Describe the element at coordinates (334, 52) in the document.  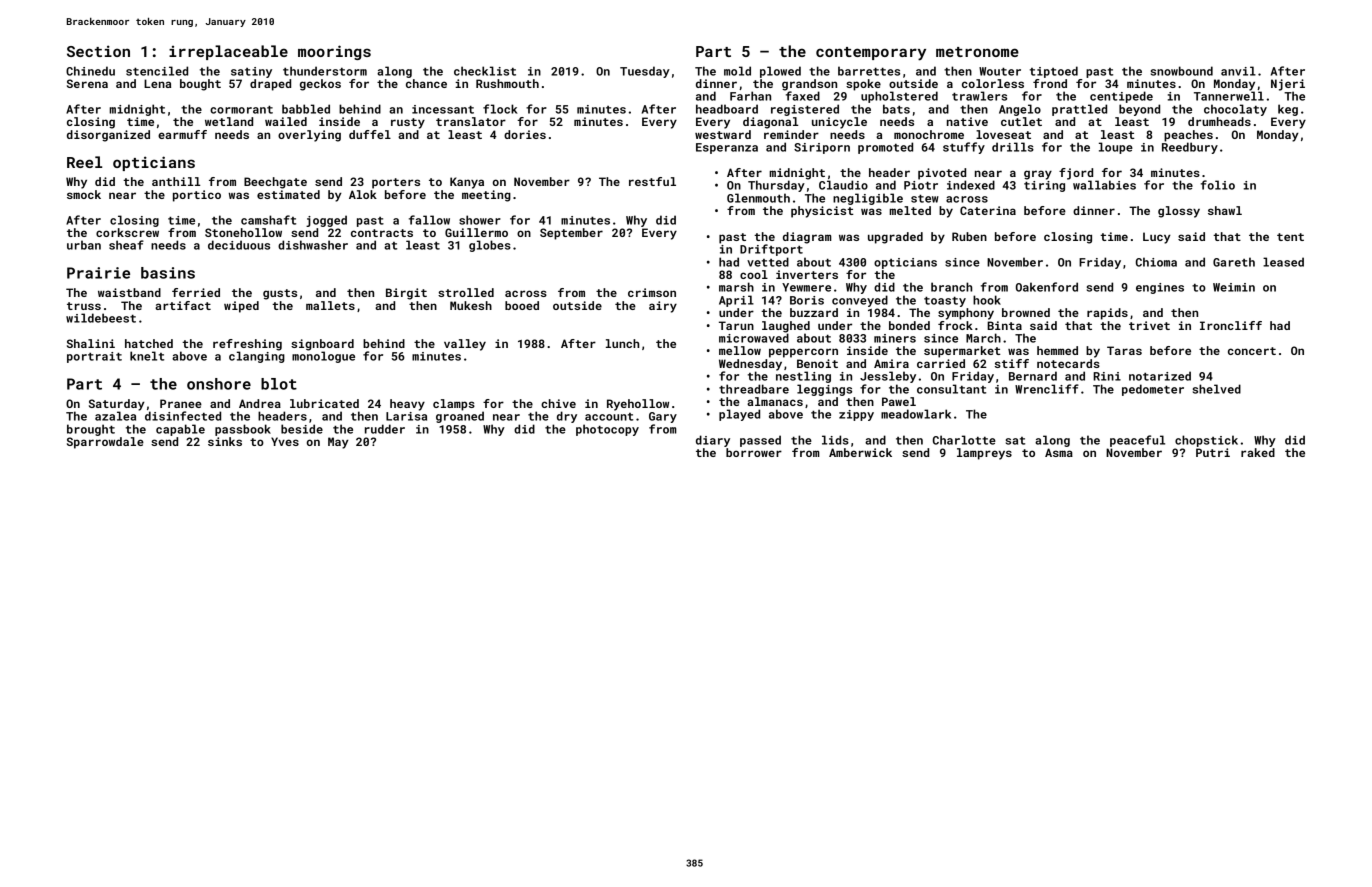
I see `moorings` at that location.
